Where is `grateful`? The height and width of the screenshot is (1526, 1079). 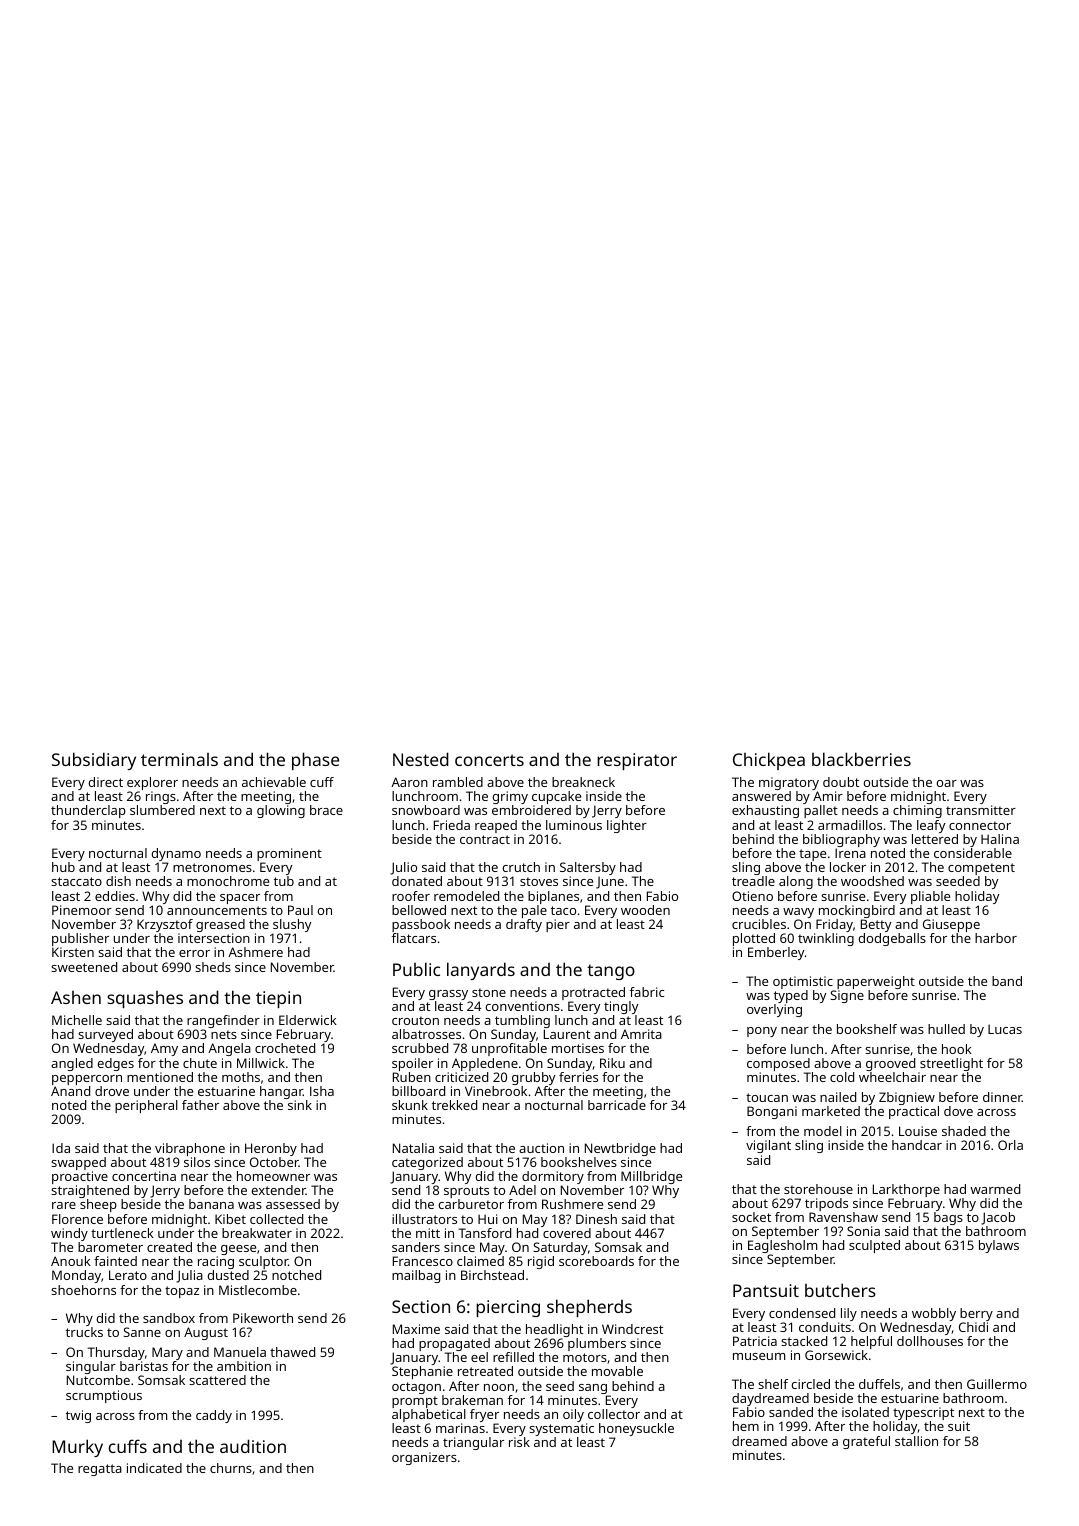 grateful is located at coordinates (866, 1442).
